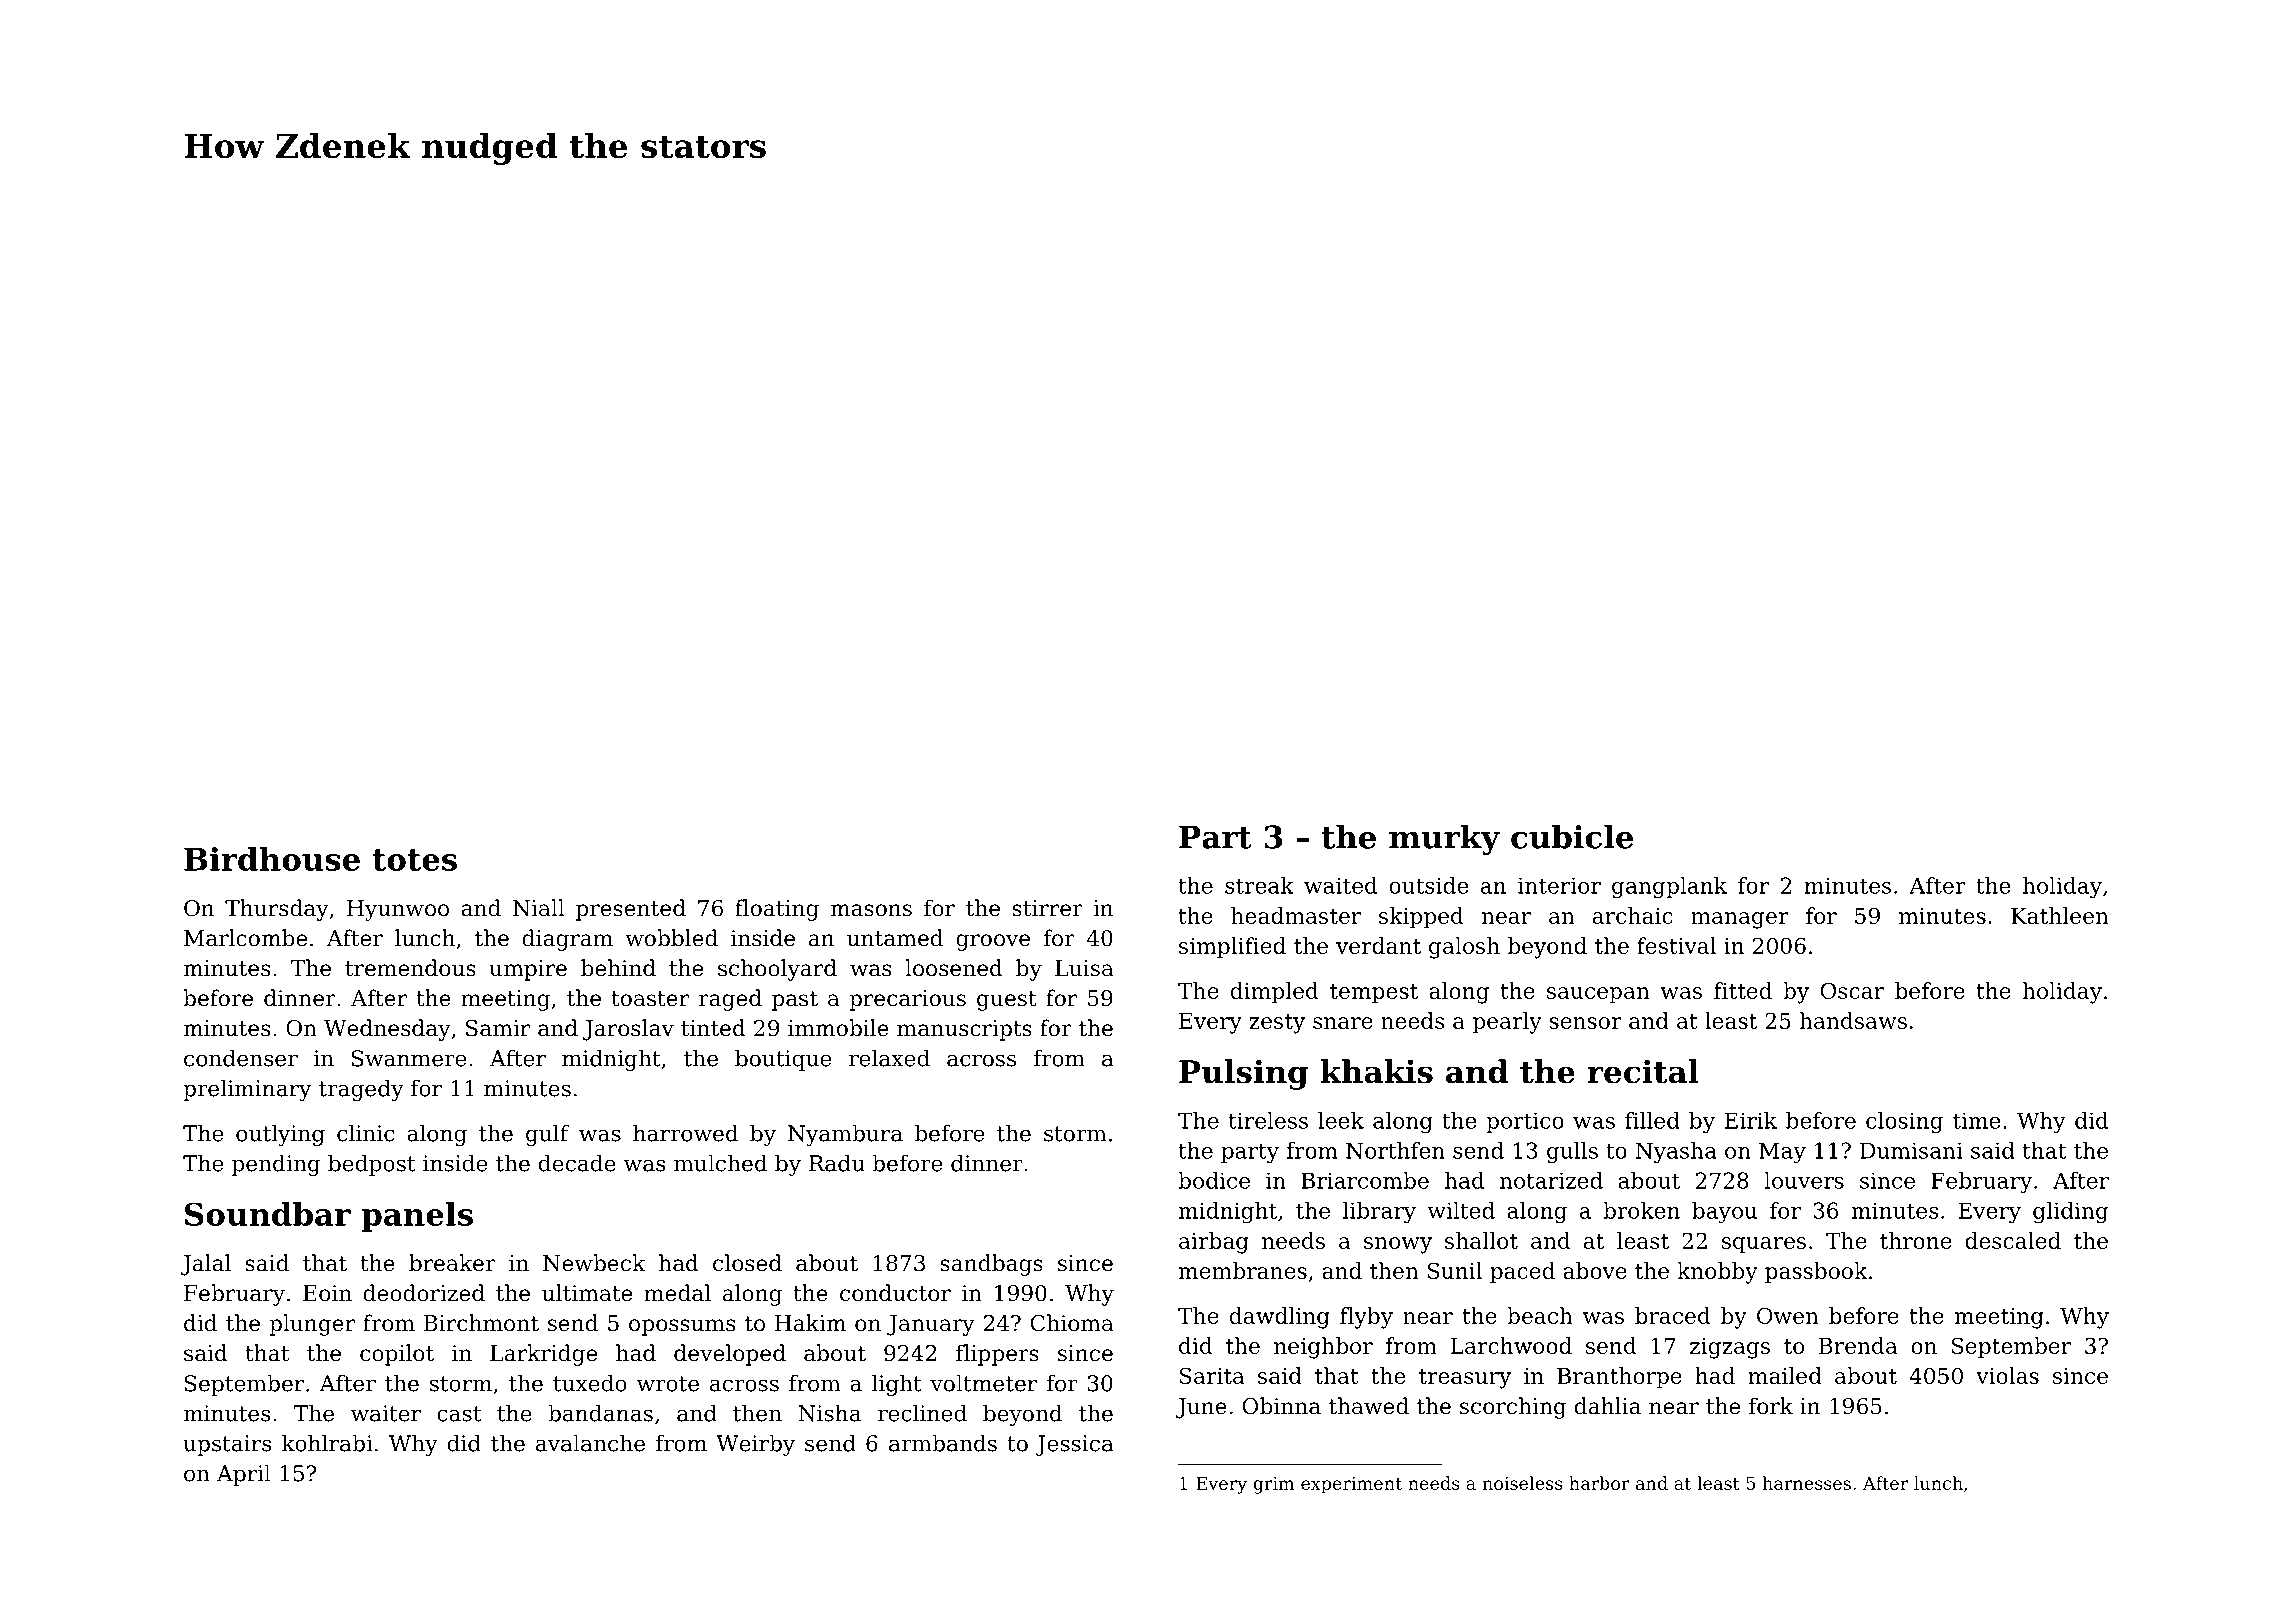  Describe the element at coordinates (2060, 915) in the screenshot. I see `Kathleen` at that location.
